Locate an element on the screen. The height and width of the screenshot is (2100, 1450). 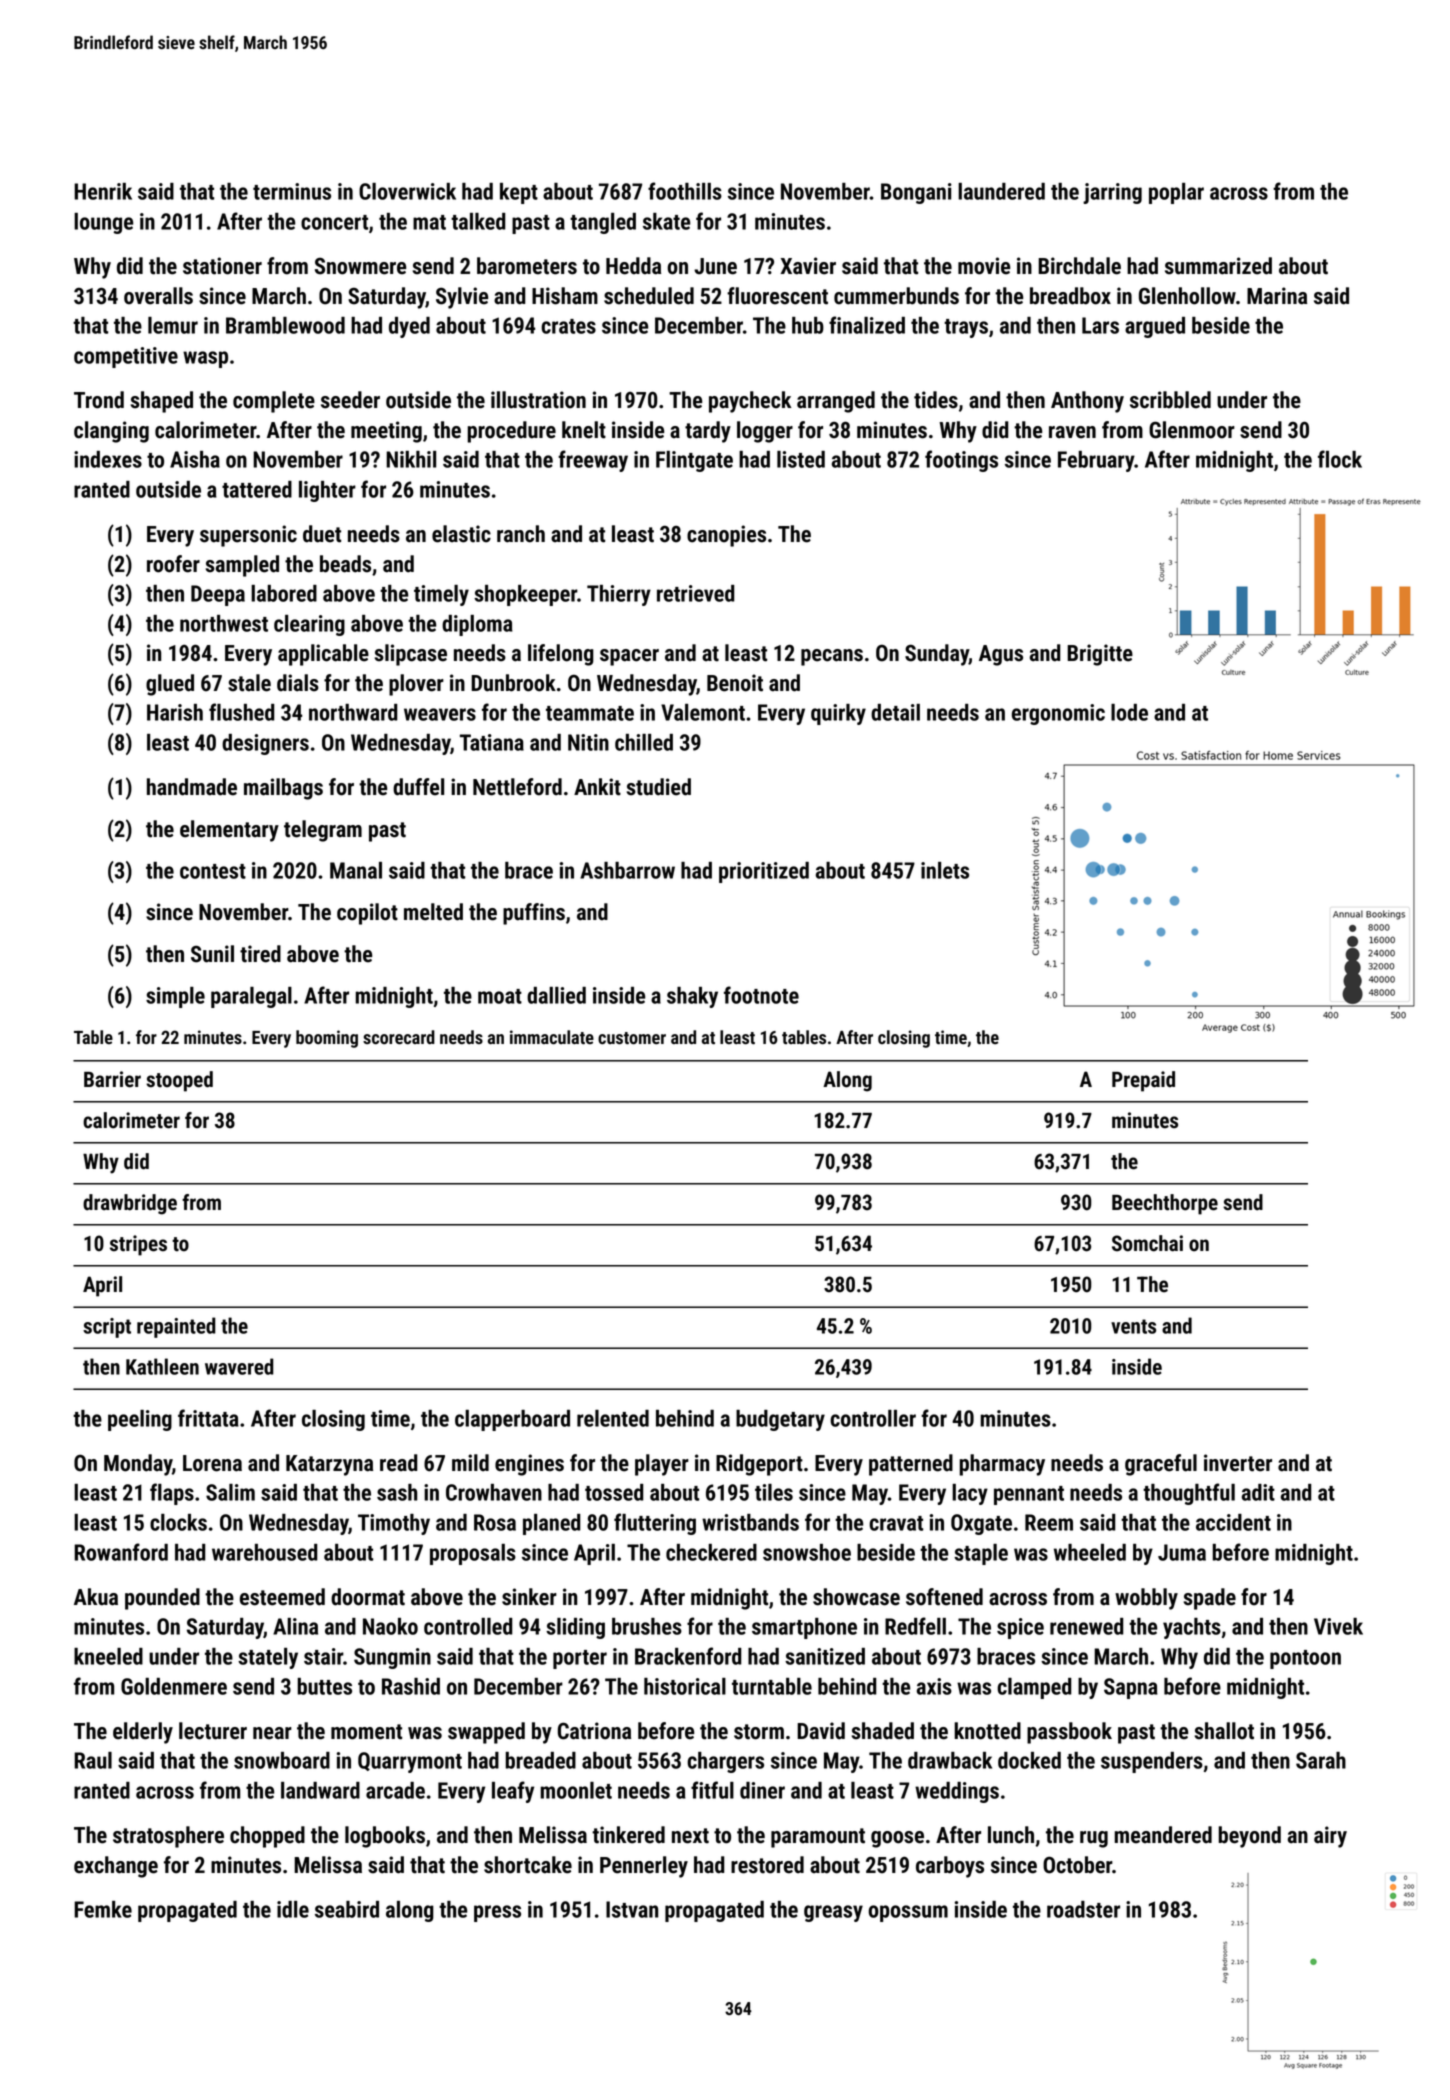
Glenmoor is located at coordinates (1192, 430).
